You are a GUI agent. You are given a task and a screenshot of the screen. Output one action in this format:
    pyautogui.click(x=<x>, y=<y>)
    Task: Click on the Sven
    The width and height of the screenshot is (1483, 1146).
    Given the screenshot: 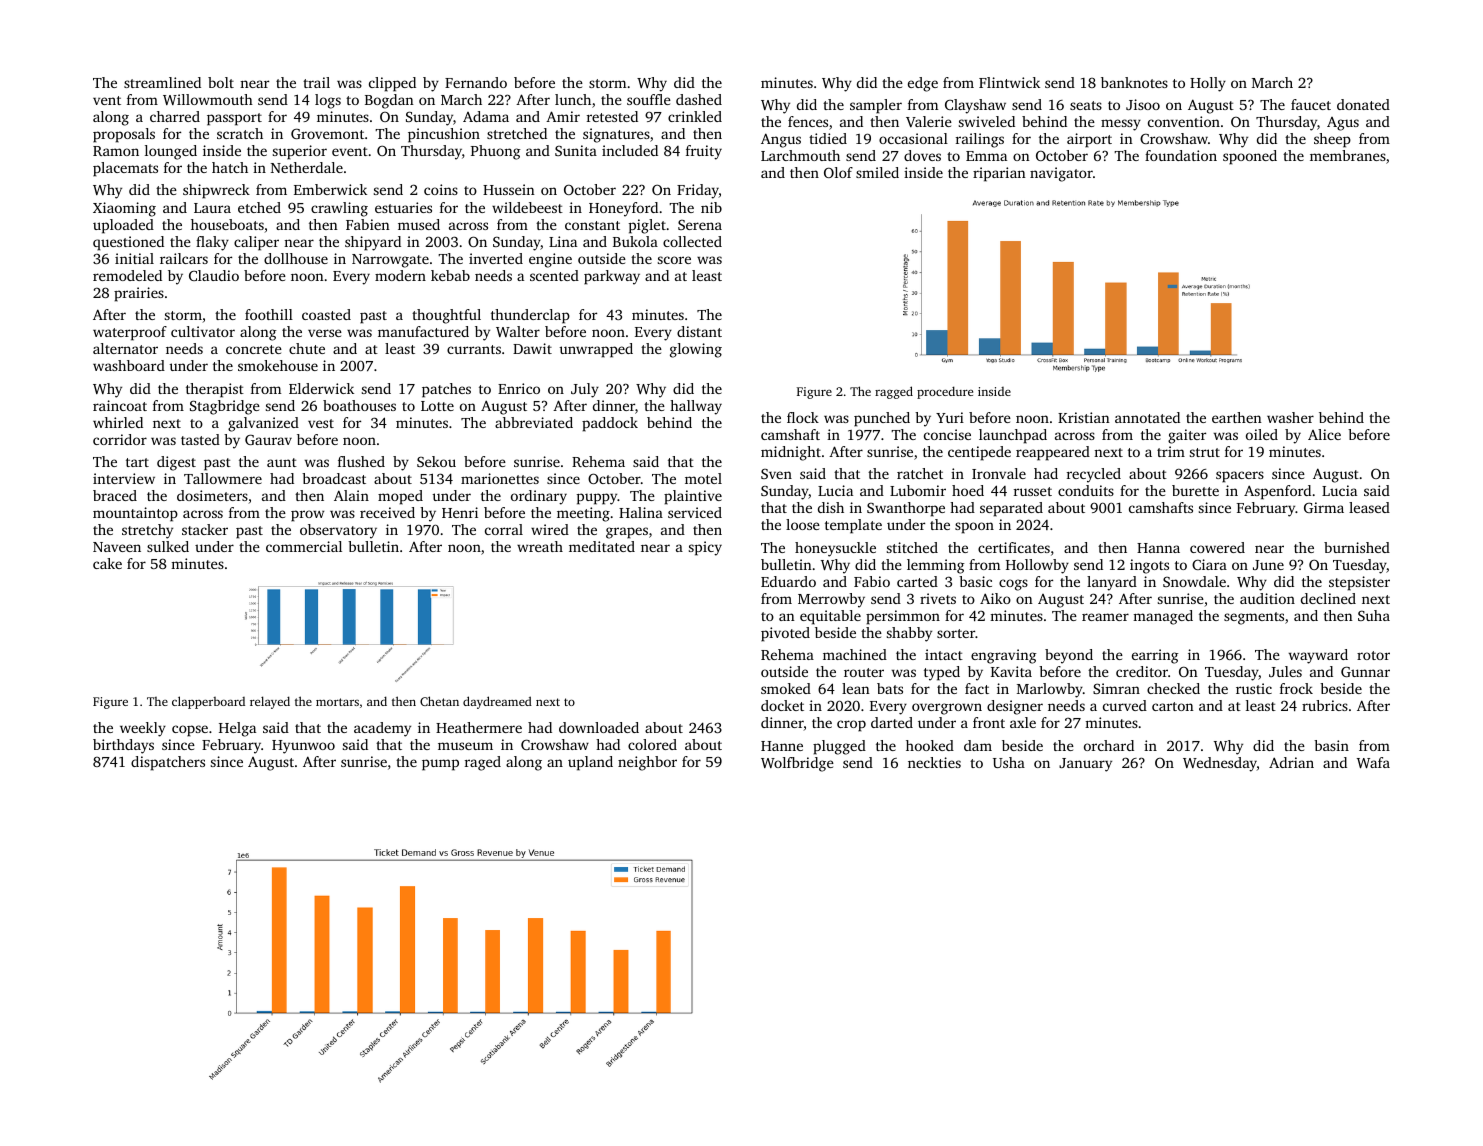 What is the action you would take?
    pyautogui.click(x=776, y=473)
